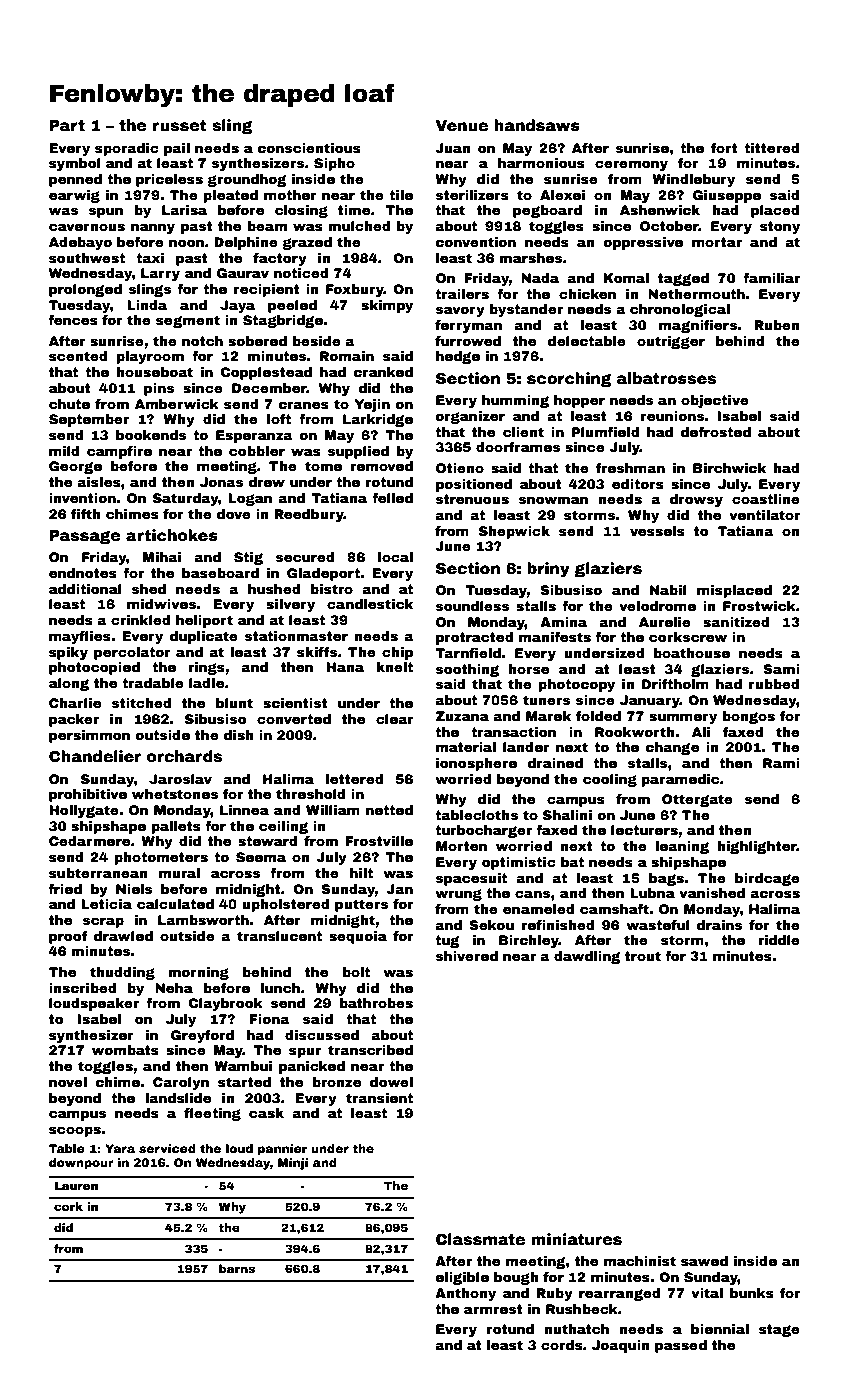  Describe the element at coordinates (76, 1185) in the screenshot. I see `Lauren` at that location.
